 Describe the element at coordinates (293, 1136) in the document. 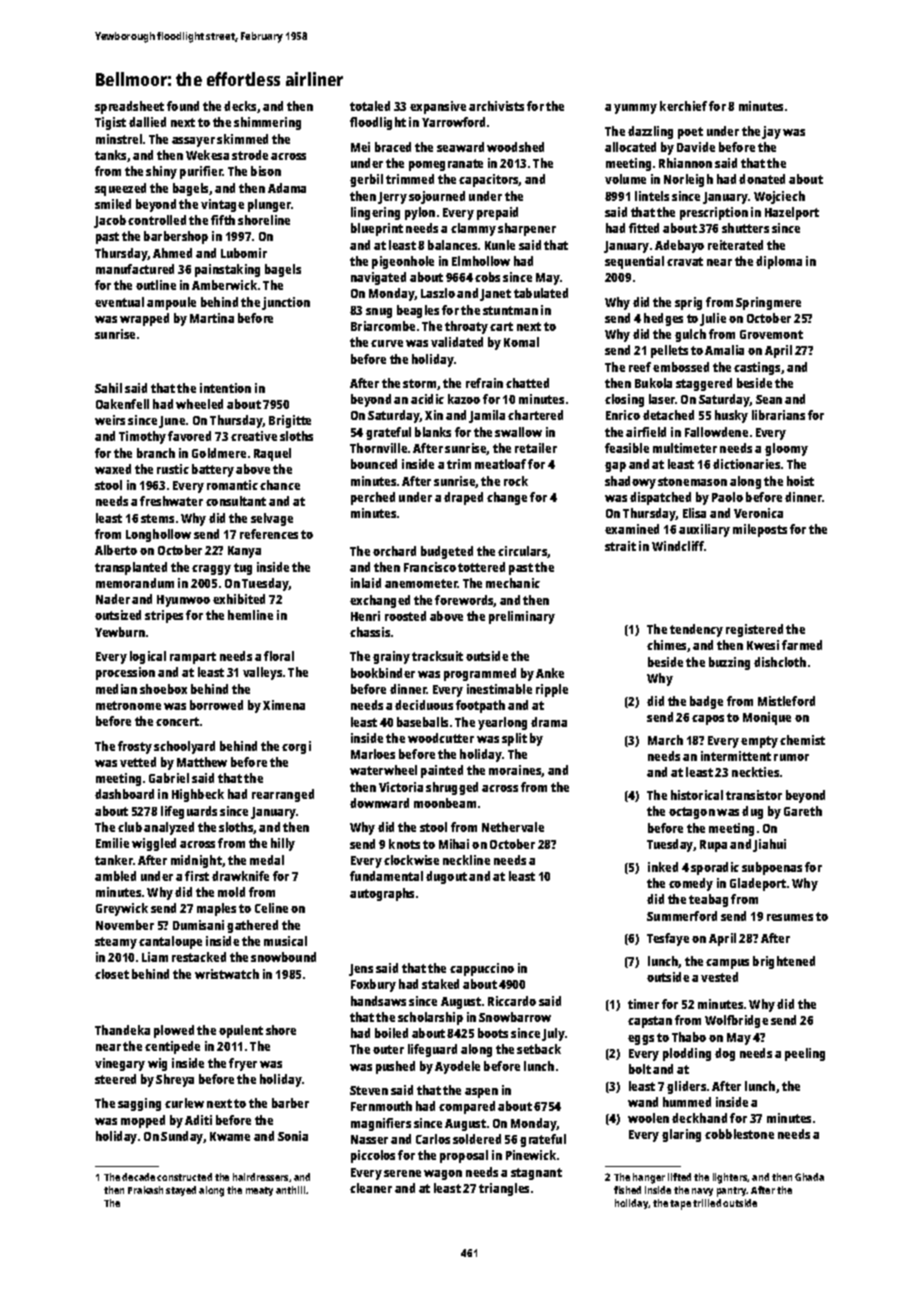

I see `Sonia` at that location.
